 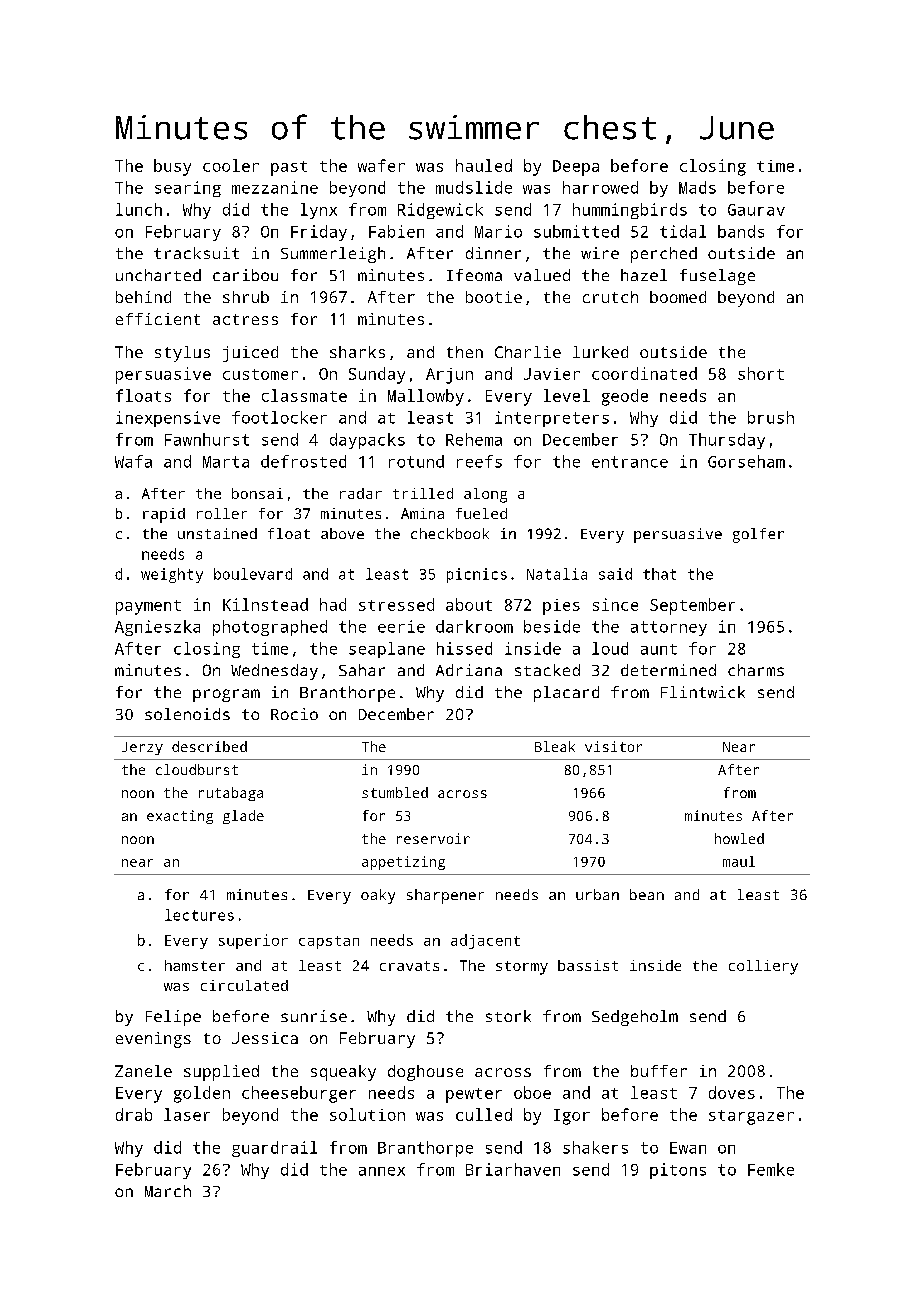 What do you see at coordinates (188, 189) in the page?
I see `searing` at bounding box center [188, 189].
